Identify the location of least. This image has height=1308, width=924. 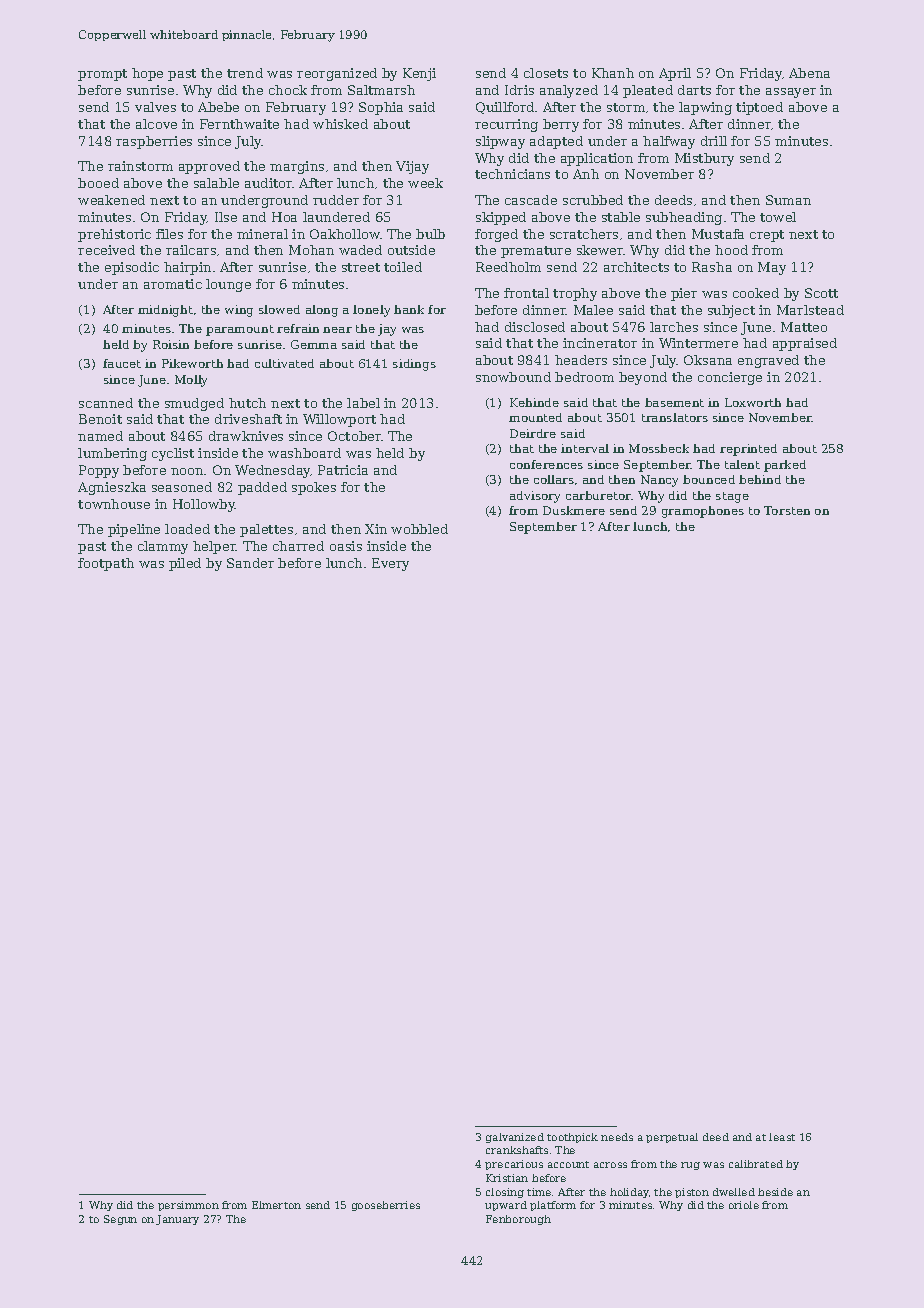
(782, 1137).
